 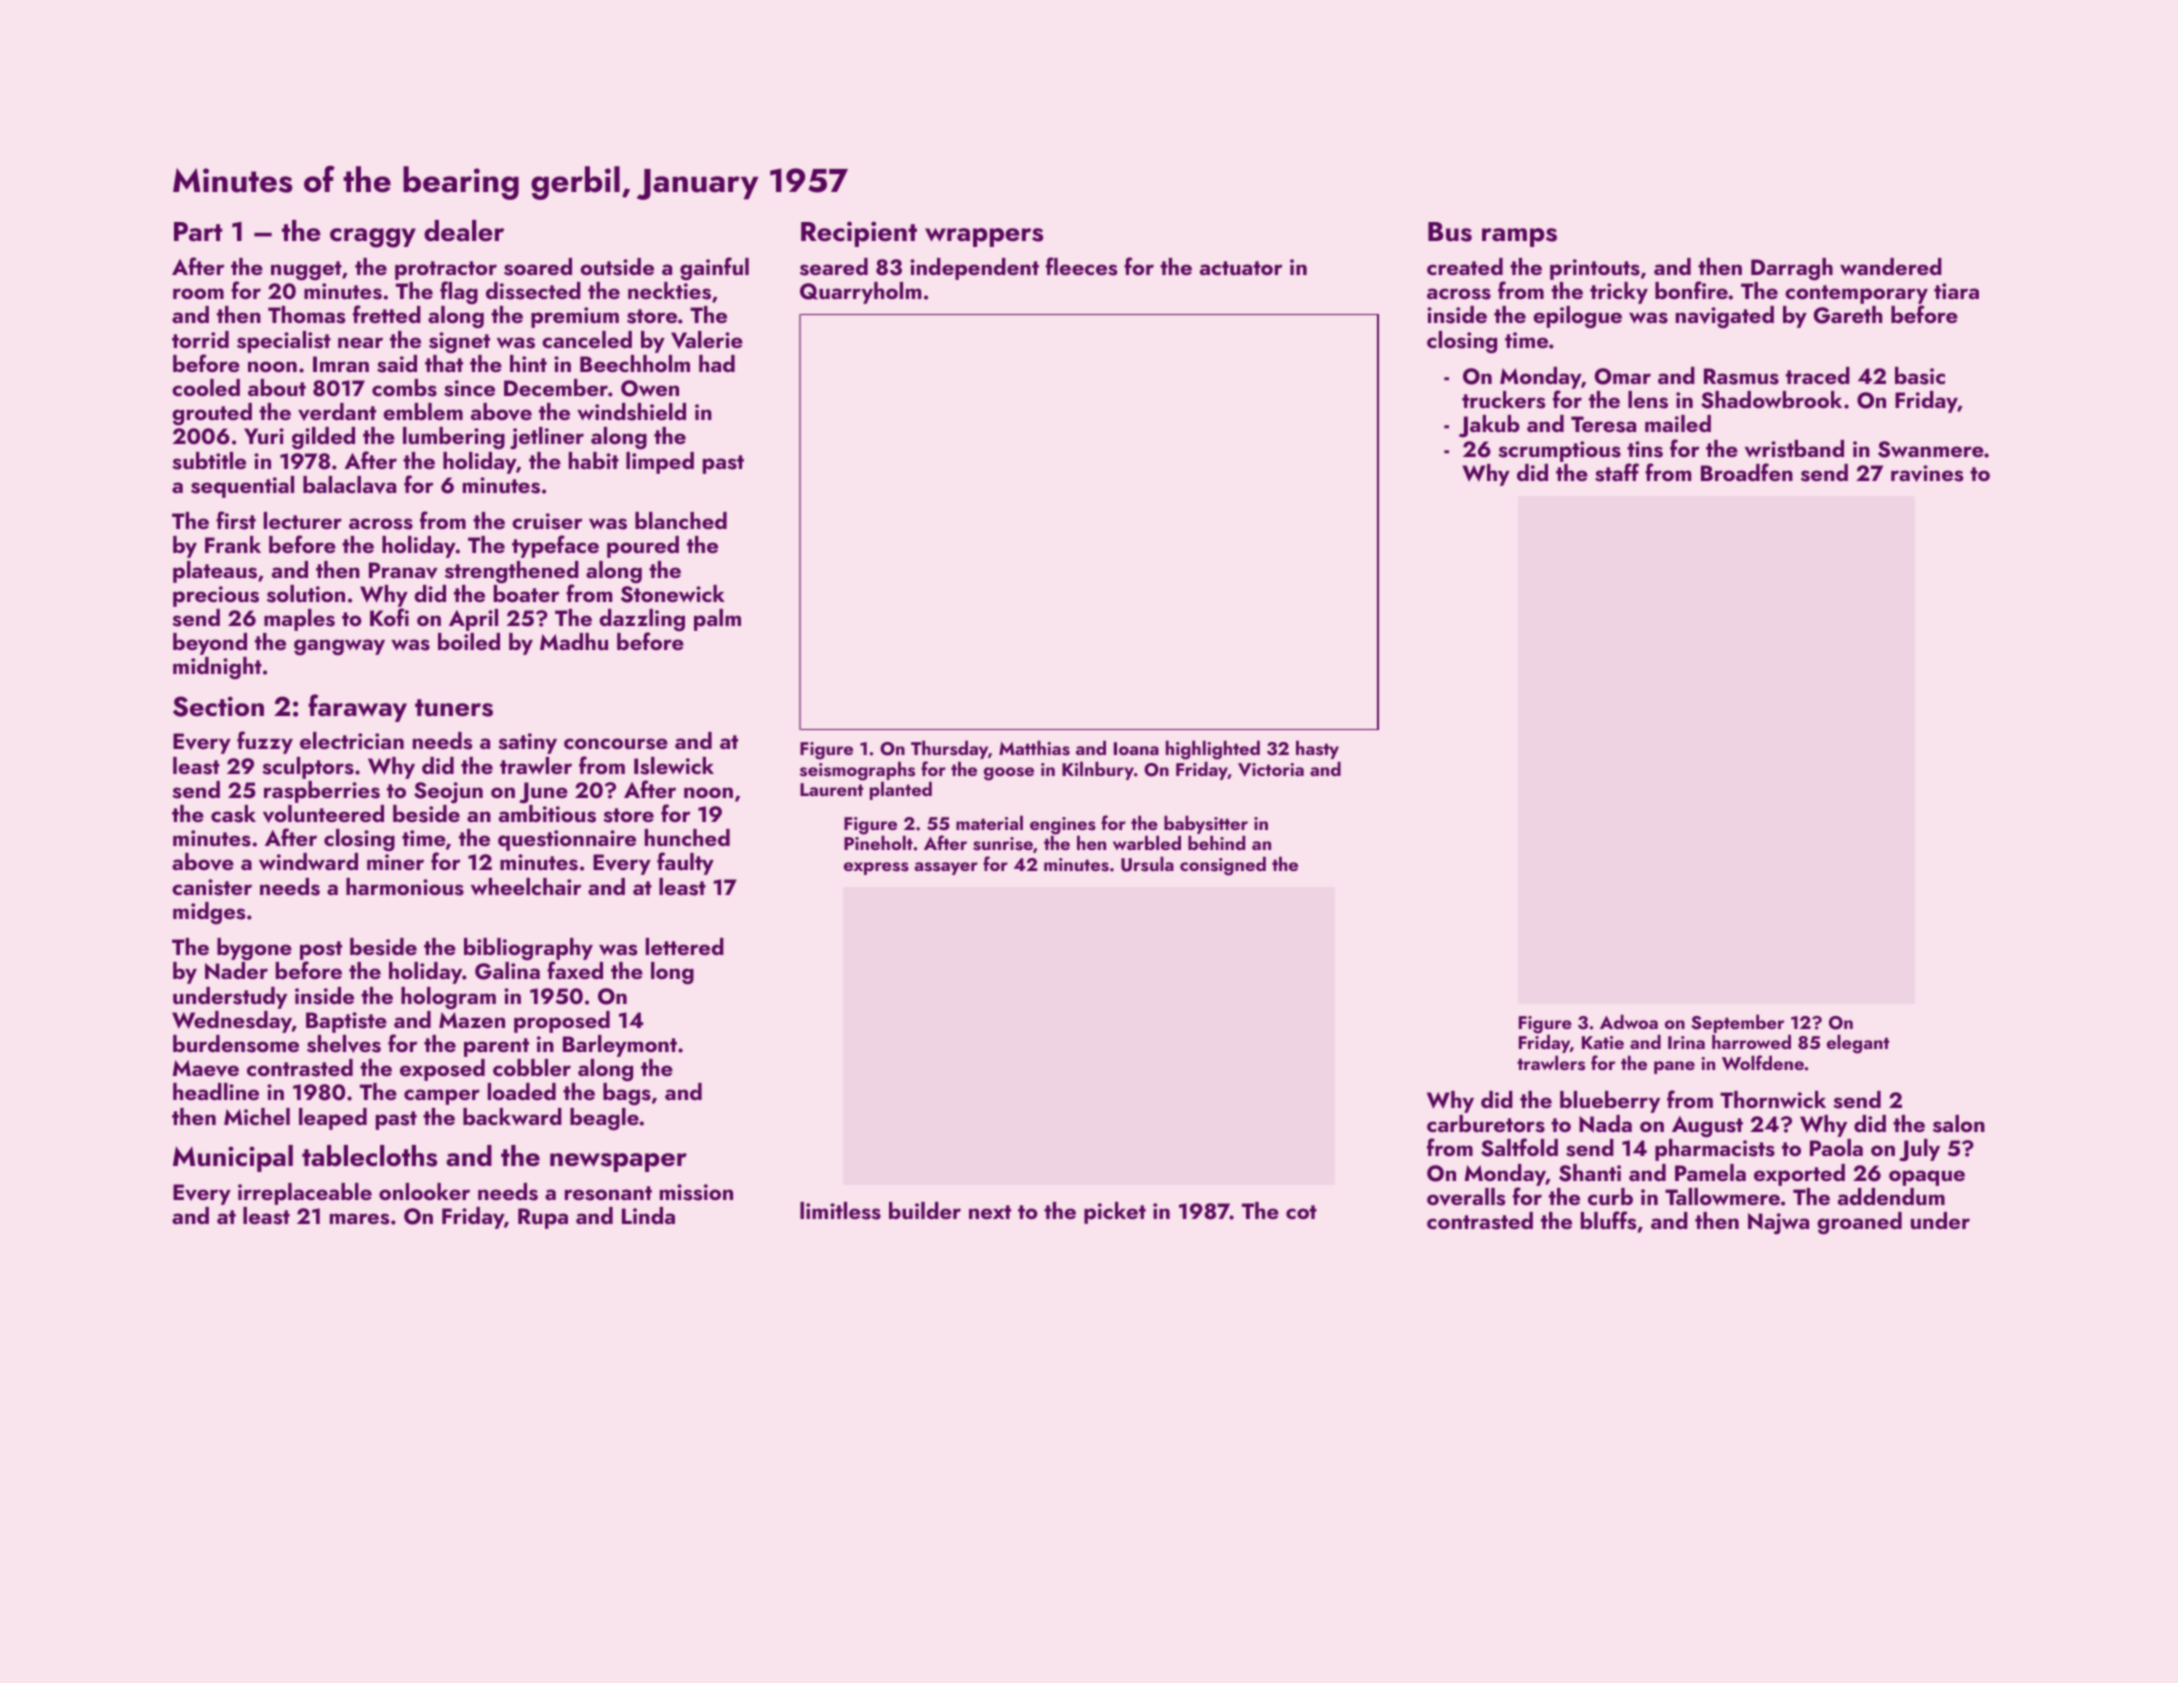 What do you see at coordinates (357, 708) in the screenshot?
I see `faraway` at bounding box center [357, 708].
